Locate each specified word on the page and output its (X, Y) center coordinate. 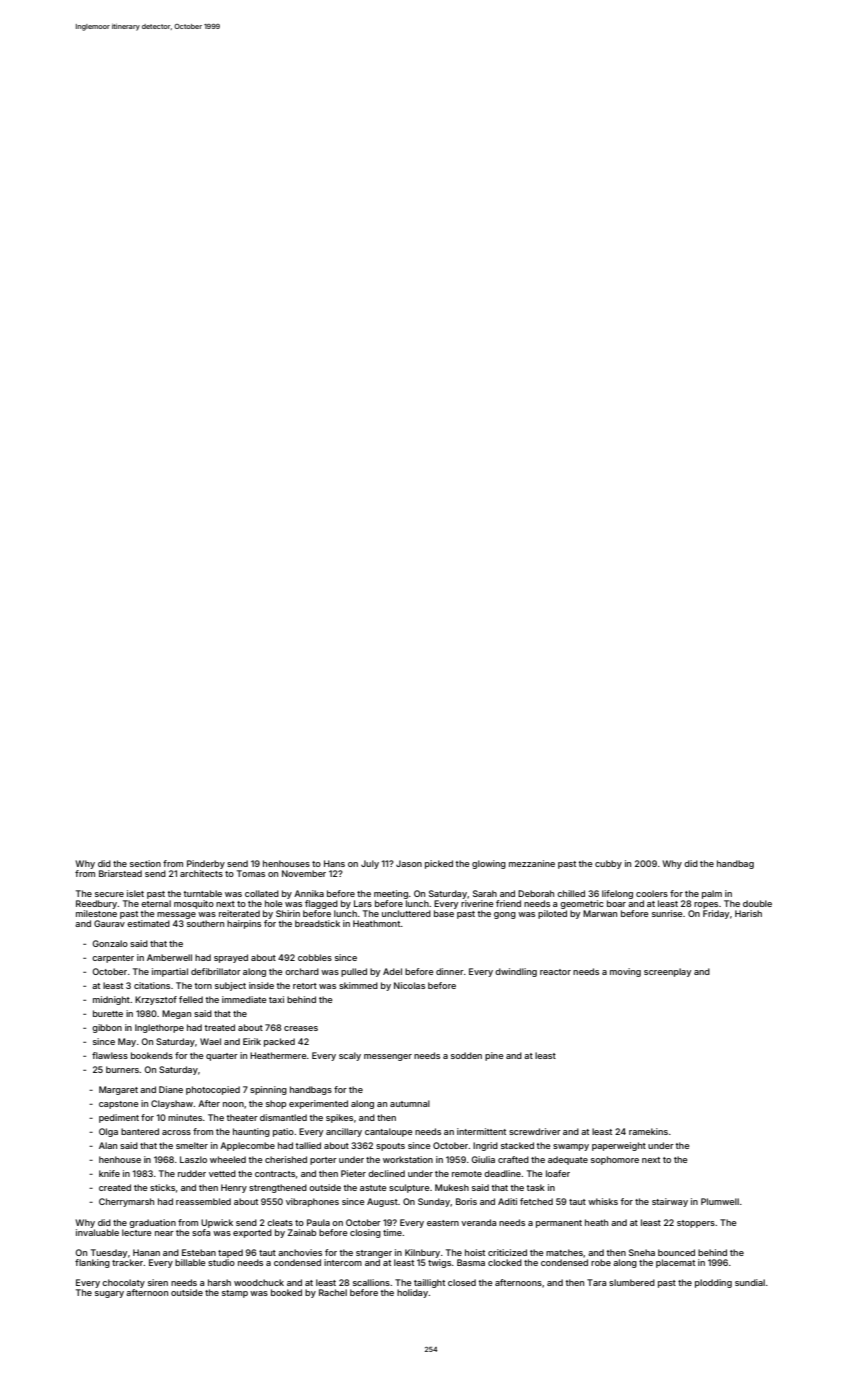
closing (365, 1233)
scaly (350, 1056)
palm (712, 894)
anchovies (300, 1252)
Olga (108, 1132)
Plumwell (720, 1201)
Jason (409, 863)
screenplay (667, 972)
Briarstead (120, 873)
